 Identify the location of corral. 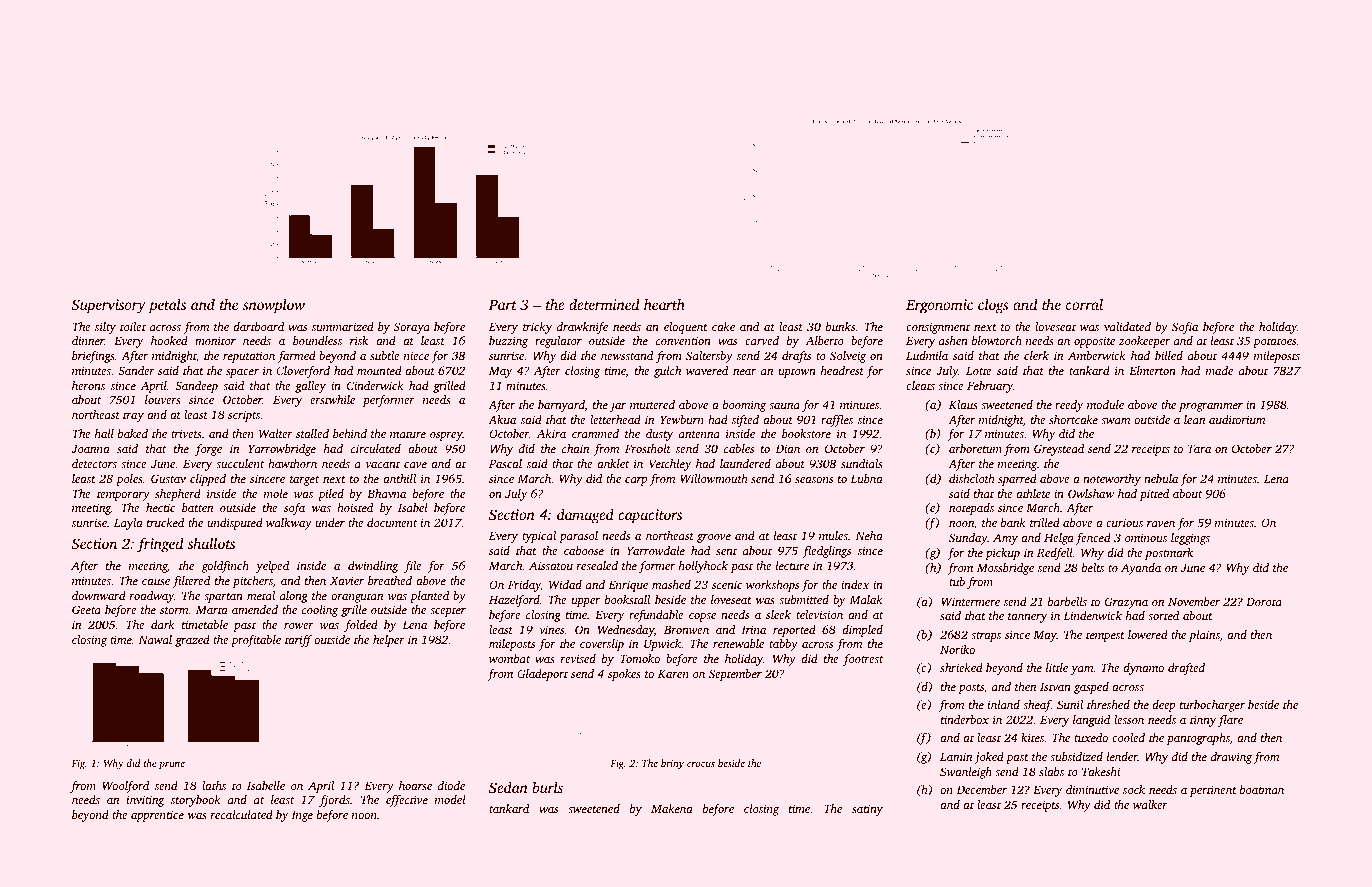
(1084, 304).
